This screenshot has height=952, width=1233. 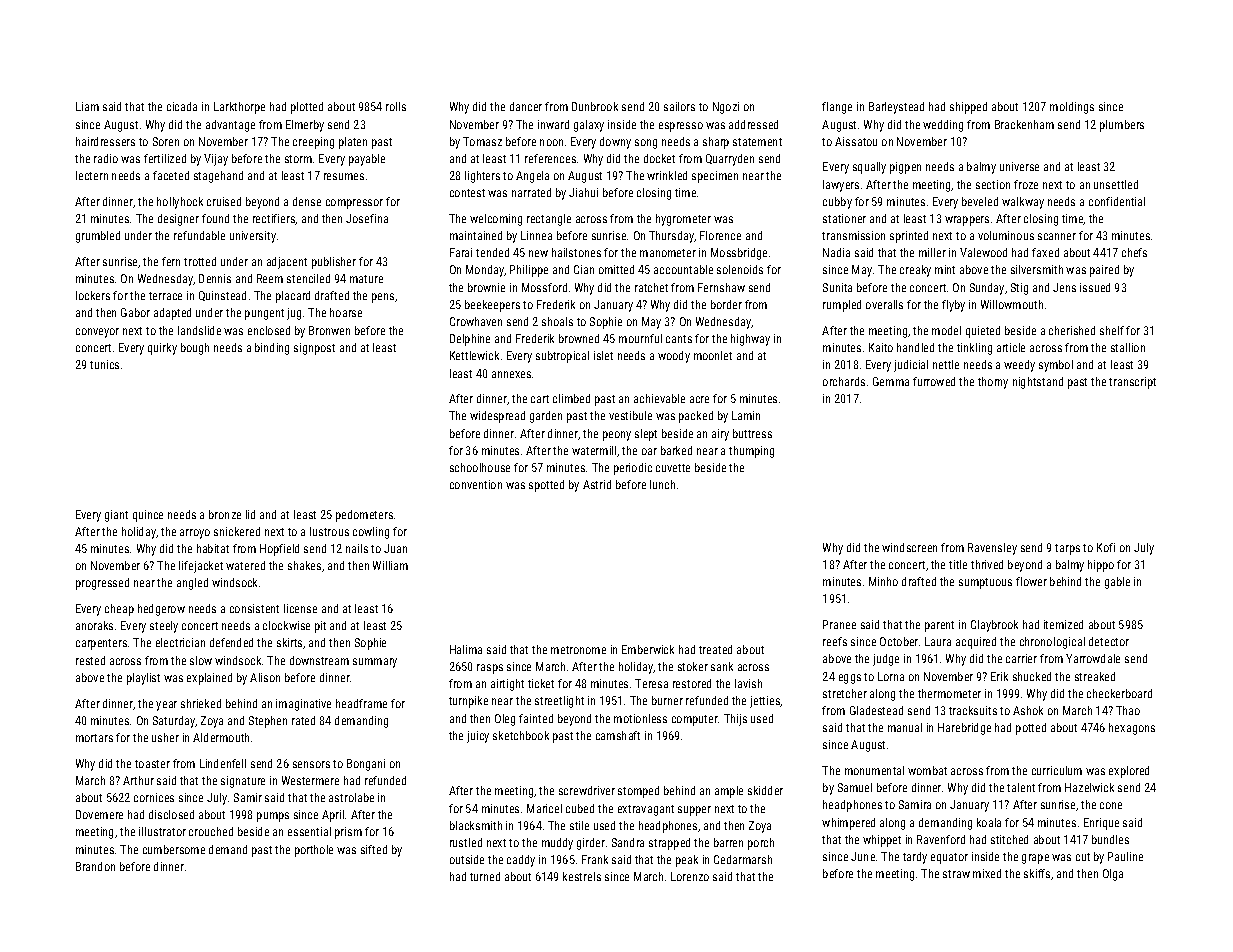 I want to click on transcript, so click(x=1132, y=383).
